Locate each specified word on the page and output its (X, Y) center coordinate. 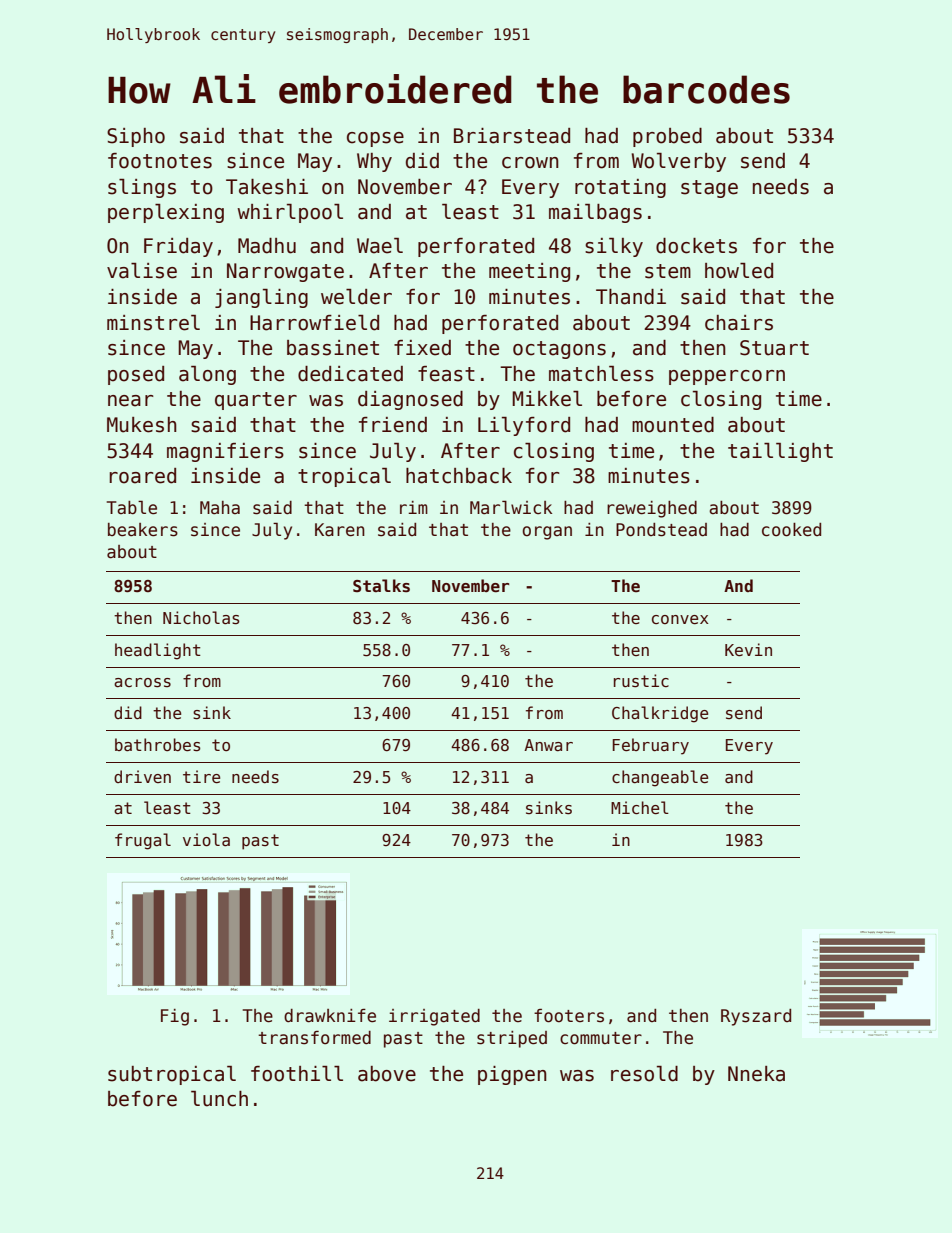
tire (201, 777)
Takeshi (267, 187)
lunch (219, 1099)
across (142, 683)
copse (375, 139)
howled (739, 271)
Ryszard (756, 1017)
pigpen (512, 1075)
